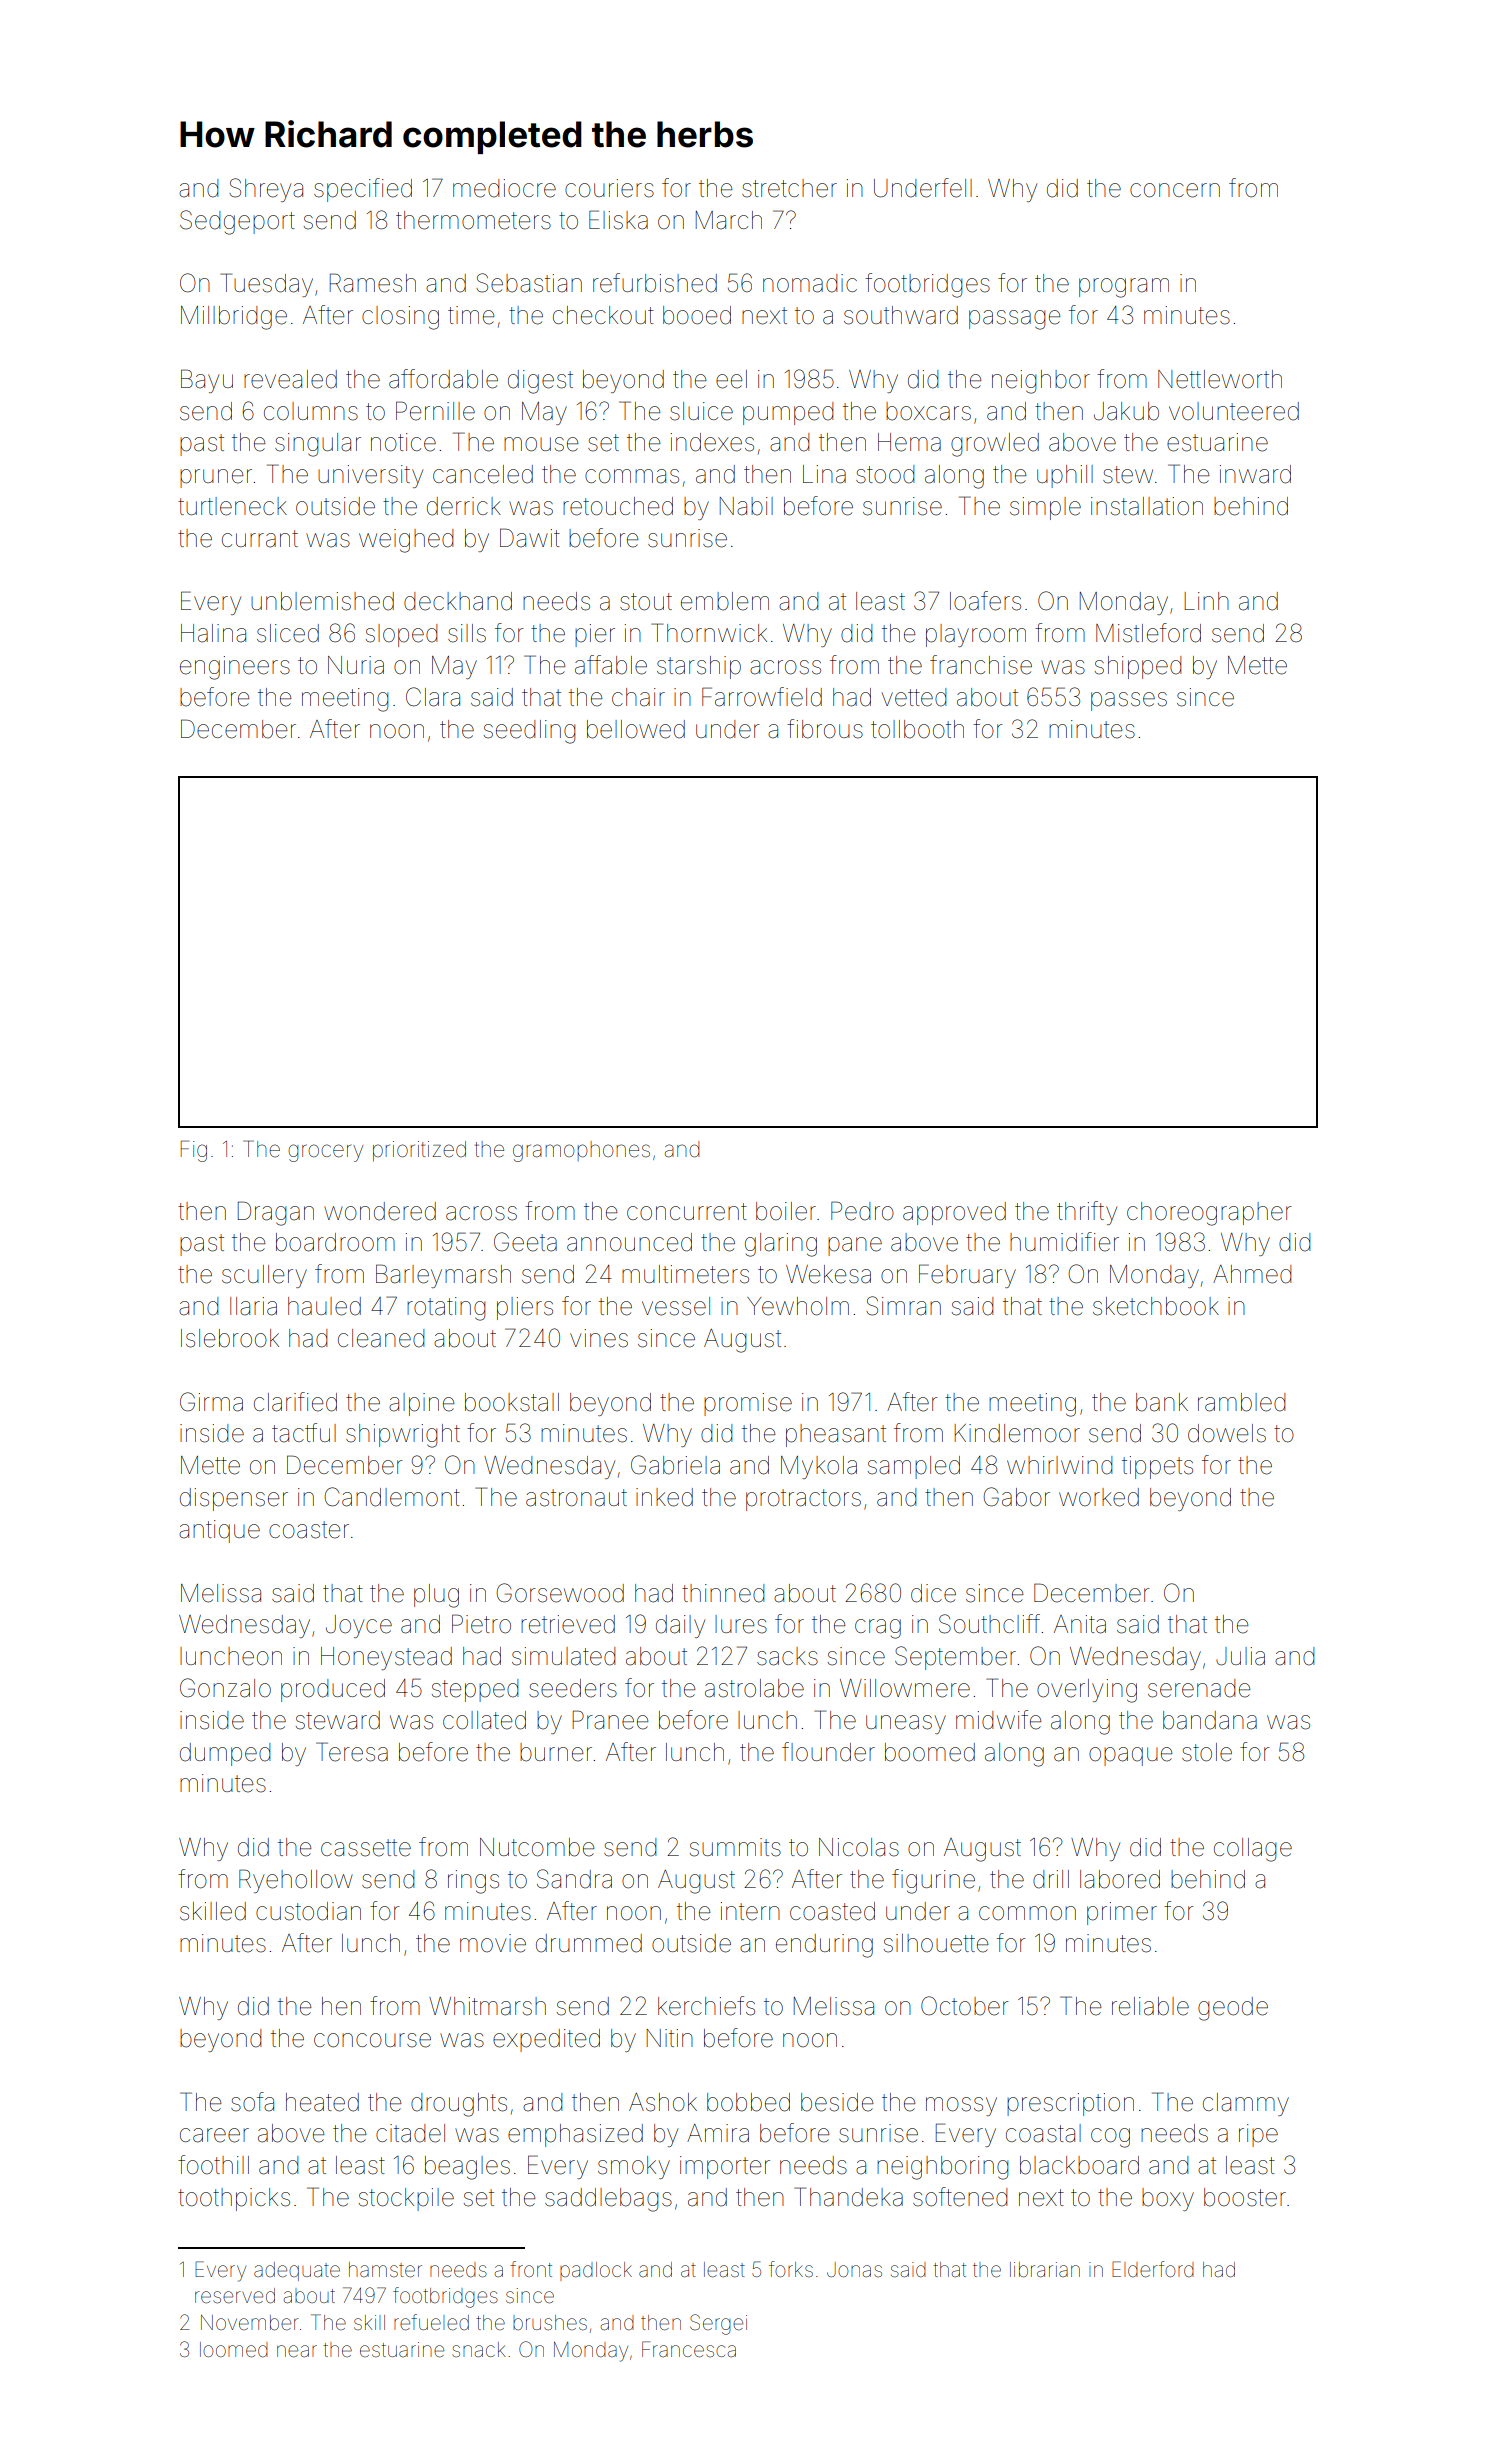  What do you see at coordinates (917, 729) in the page?
I see `tollbooth` at bounding box center [917, 729].
